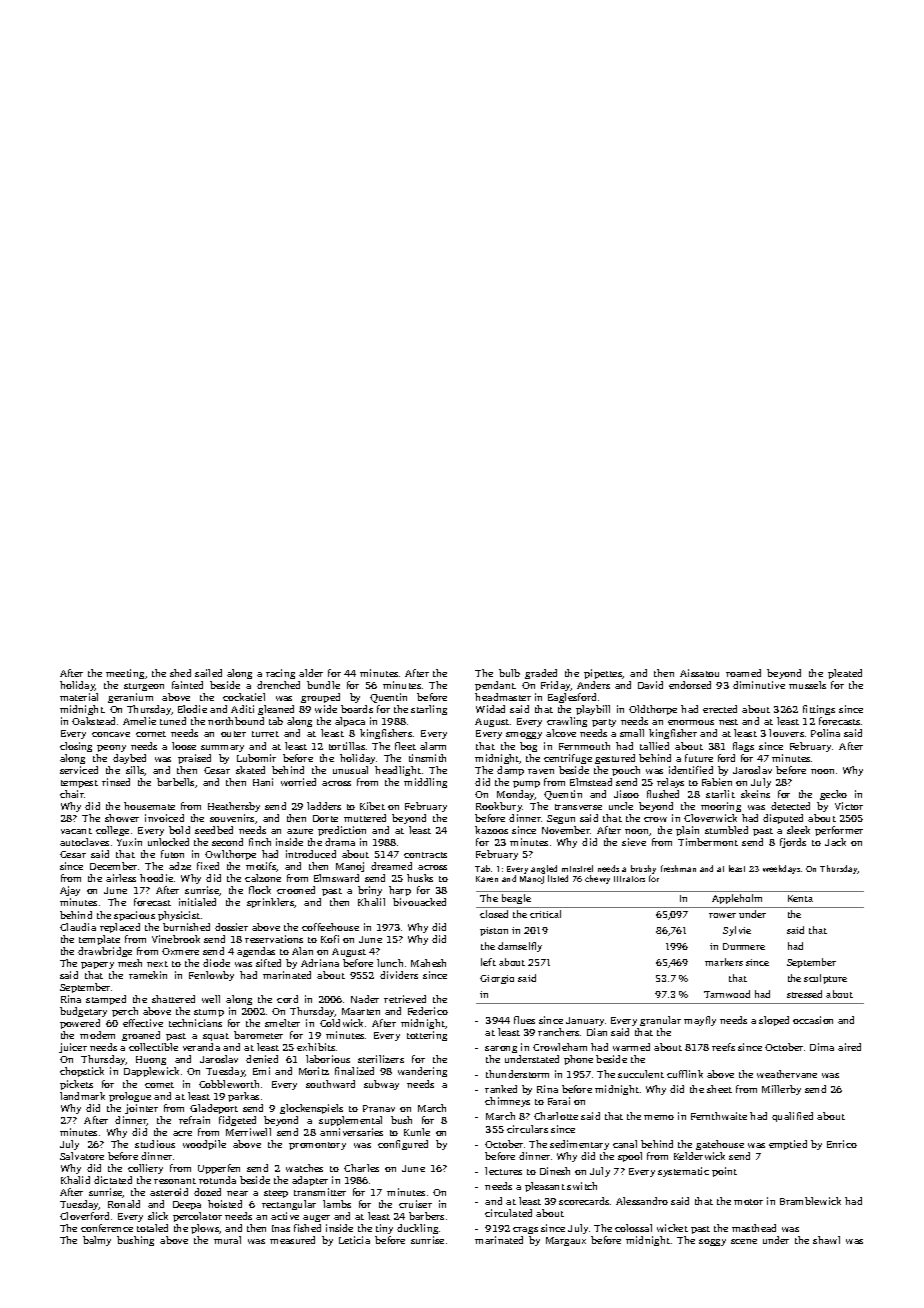 Image resolution: width=924 pixels, height=1308 pixels. Describe the element at coordinates (603, 674) in the screenshot. I see `pipettes` at that location.
